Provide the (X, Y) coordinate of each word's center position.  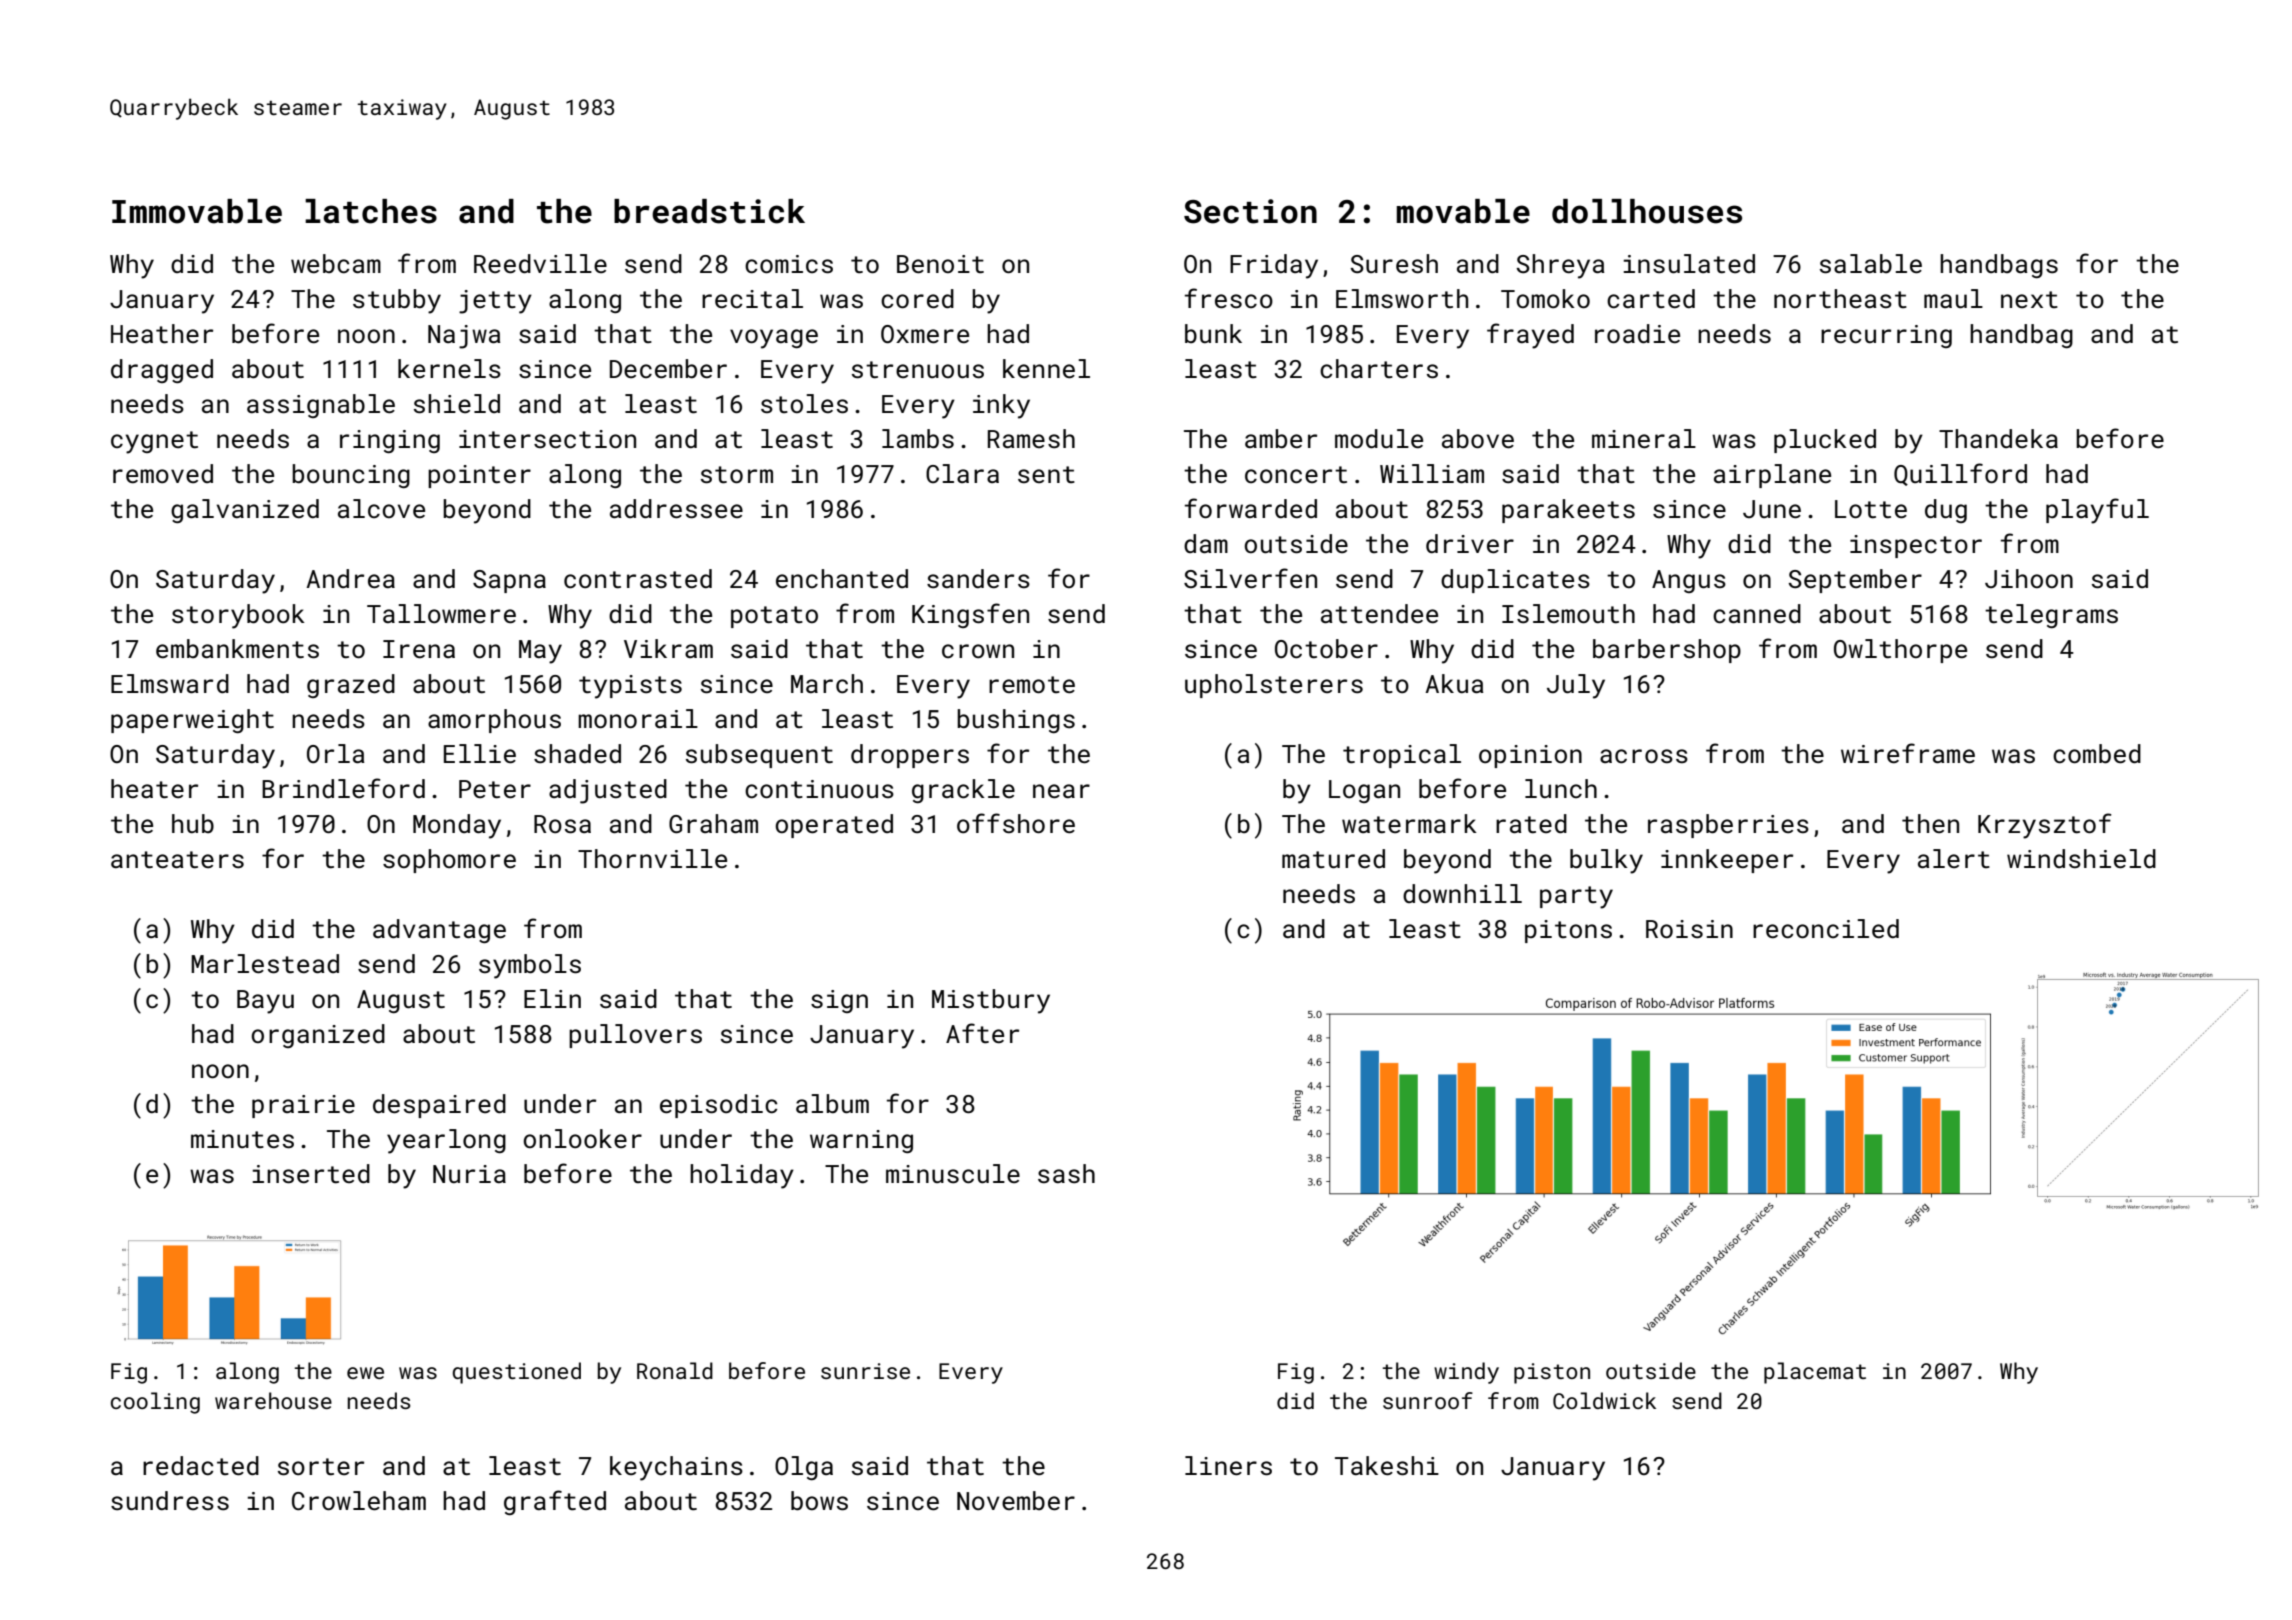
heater (154, 789)
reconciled (1826, 929)
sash (1066, 1174)
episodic (718, 1106)
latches (371, 211)
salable (1871, 264)
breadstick (709, 211)
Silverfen (1250, 578)
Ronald (675, 1370)
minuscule (953, 1174)
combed (2097, 754)
